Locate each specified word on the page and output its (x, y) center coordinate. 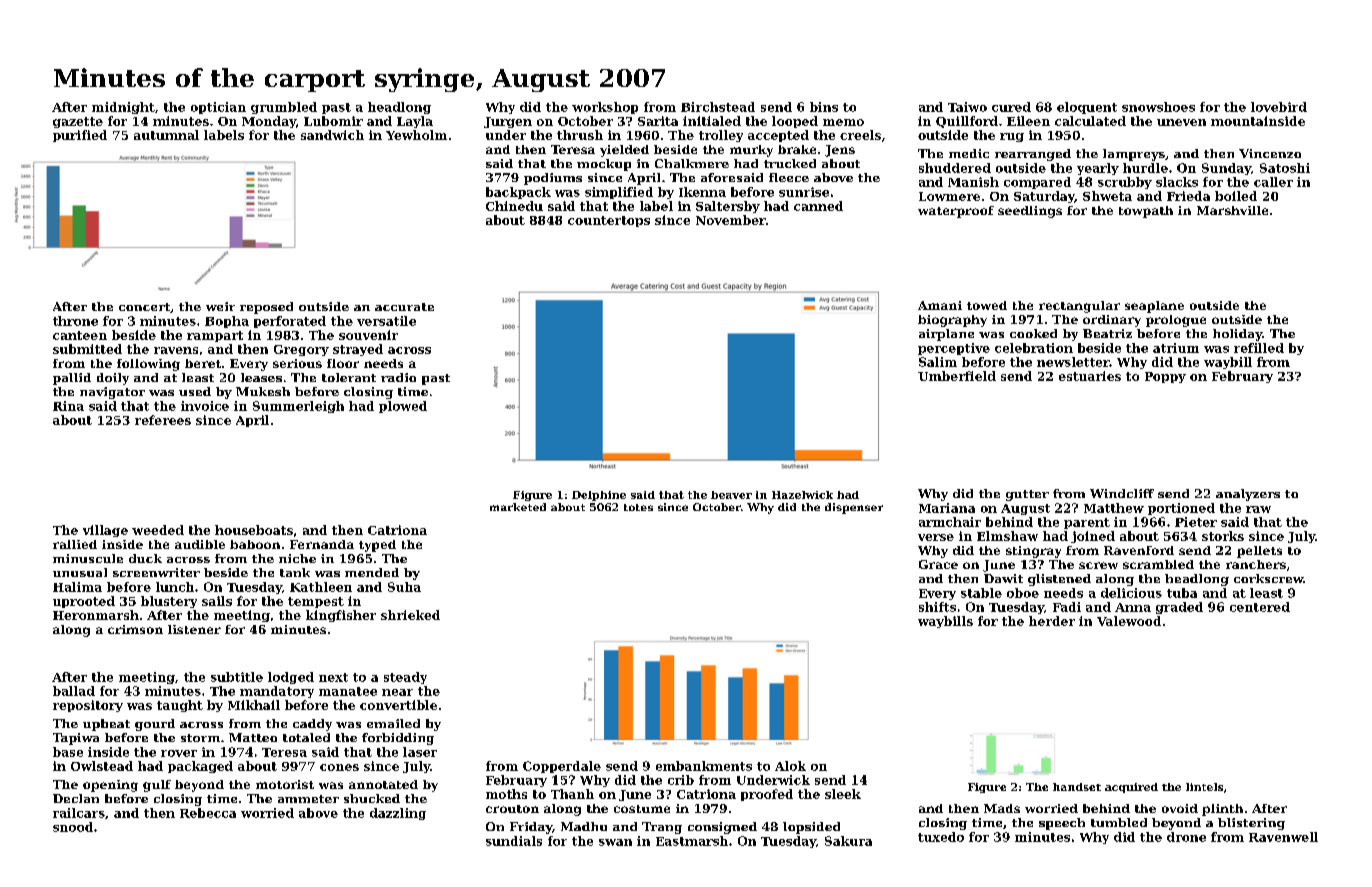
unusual (80, 572)
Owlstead (102, 766)
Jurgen (508, 122)
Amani (940, 305)
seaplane (1154, 307)
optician (218, 108)
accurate (404, 307)
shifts (937, 607)
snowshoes (1158, 107)
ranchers (1256, 564)
